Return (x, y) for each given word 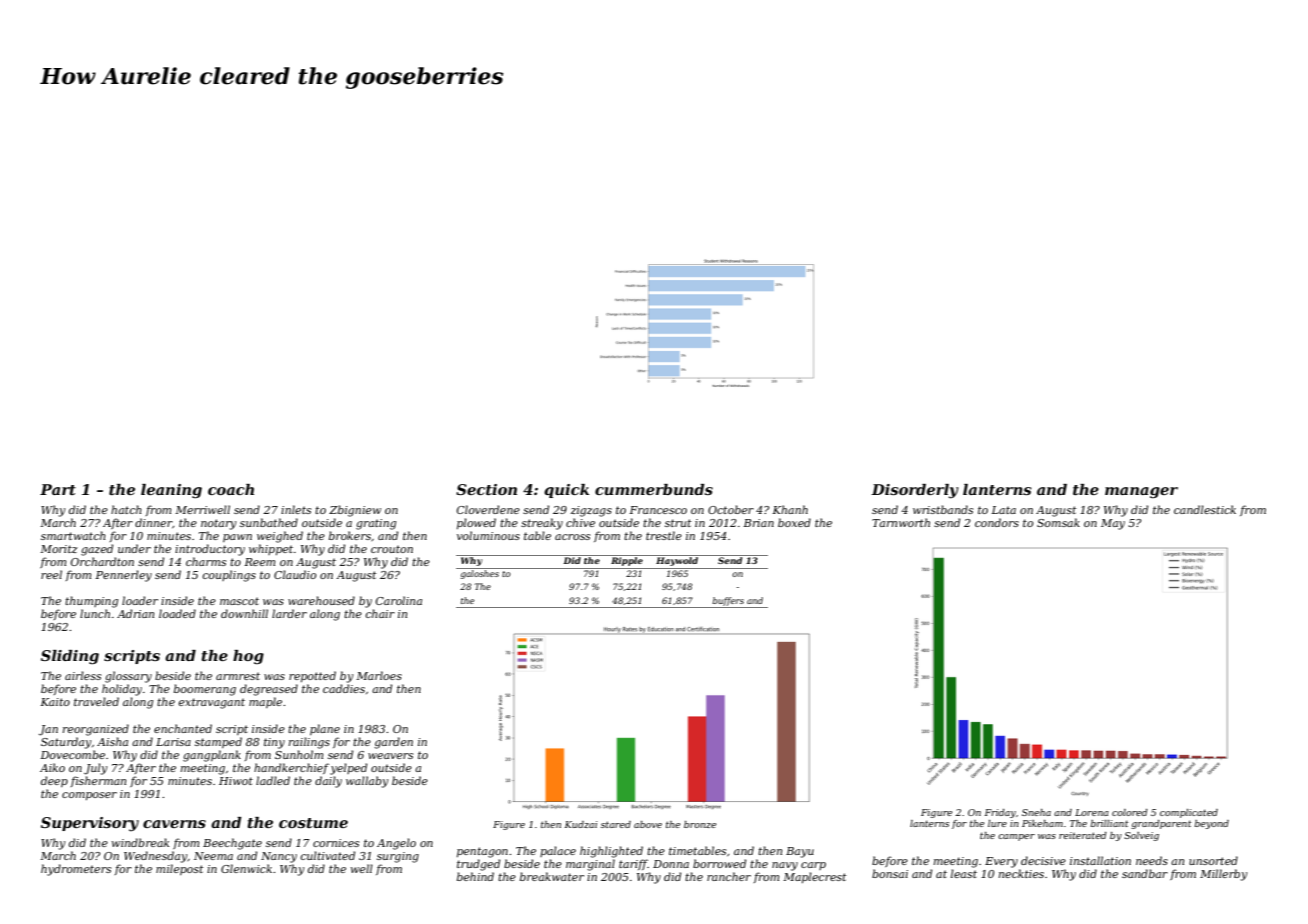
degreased (269, 690)
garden (393, 743)
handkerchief (291, 768)
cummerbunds (654, 489)
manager (1141, 493)
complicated (1189, 813)
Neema (213, 856)
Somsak (1058, 522)
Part (58, 489)
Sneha (1036, 812)
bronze (700, 824)
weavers (390, 756)
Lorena (1092, 812)
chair (380, 613)
